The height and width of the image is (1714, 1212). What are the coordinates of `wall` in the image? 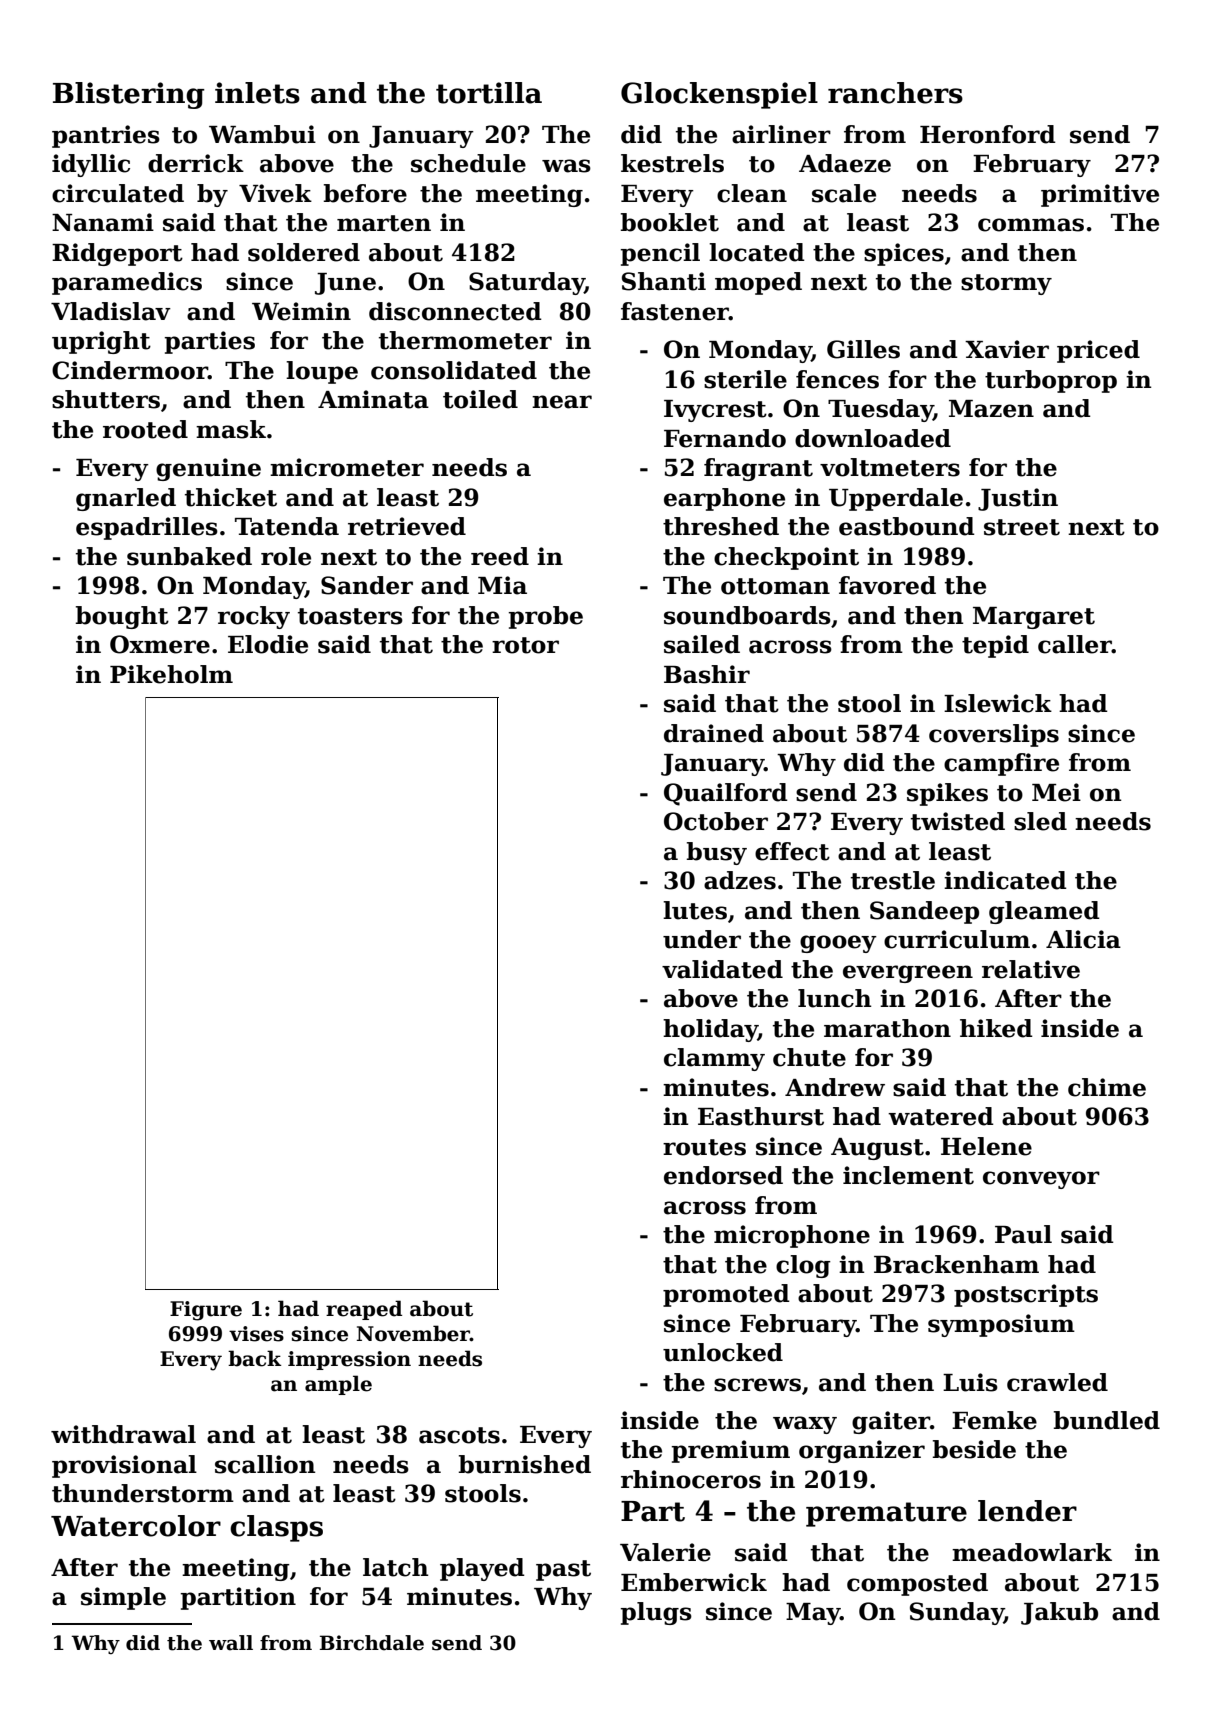 It's located at (231, 1643).
